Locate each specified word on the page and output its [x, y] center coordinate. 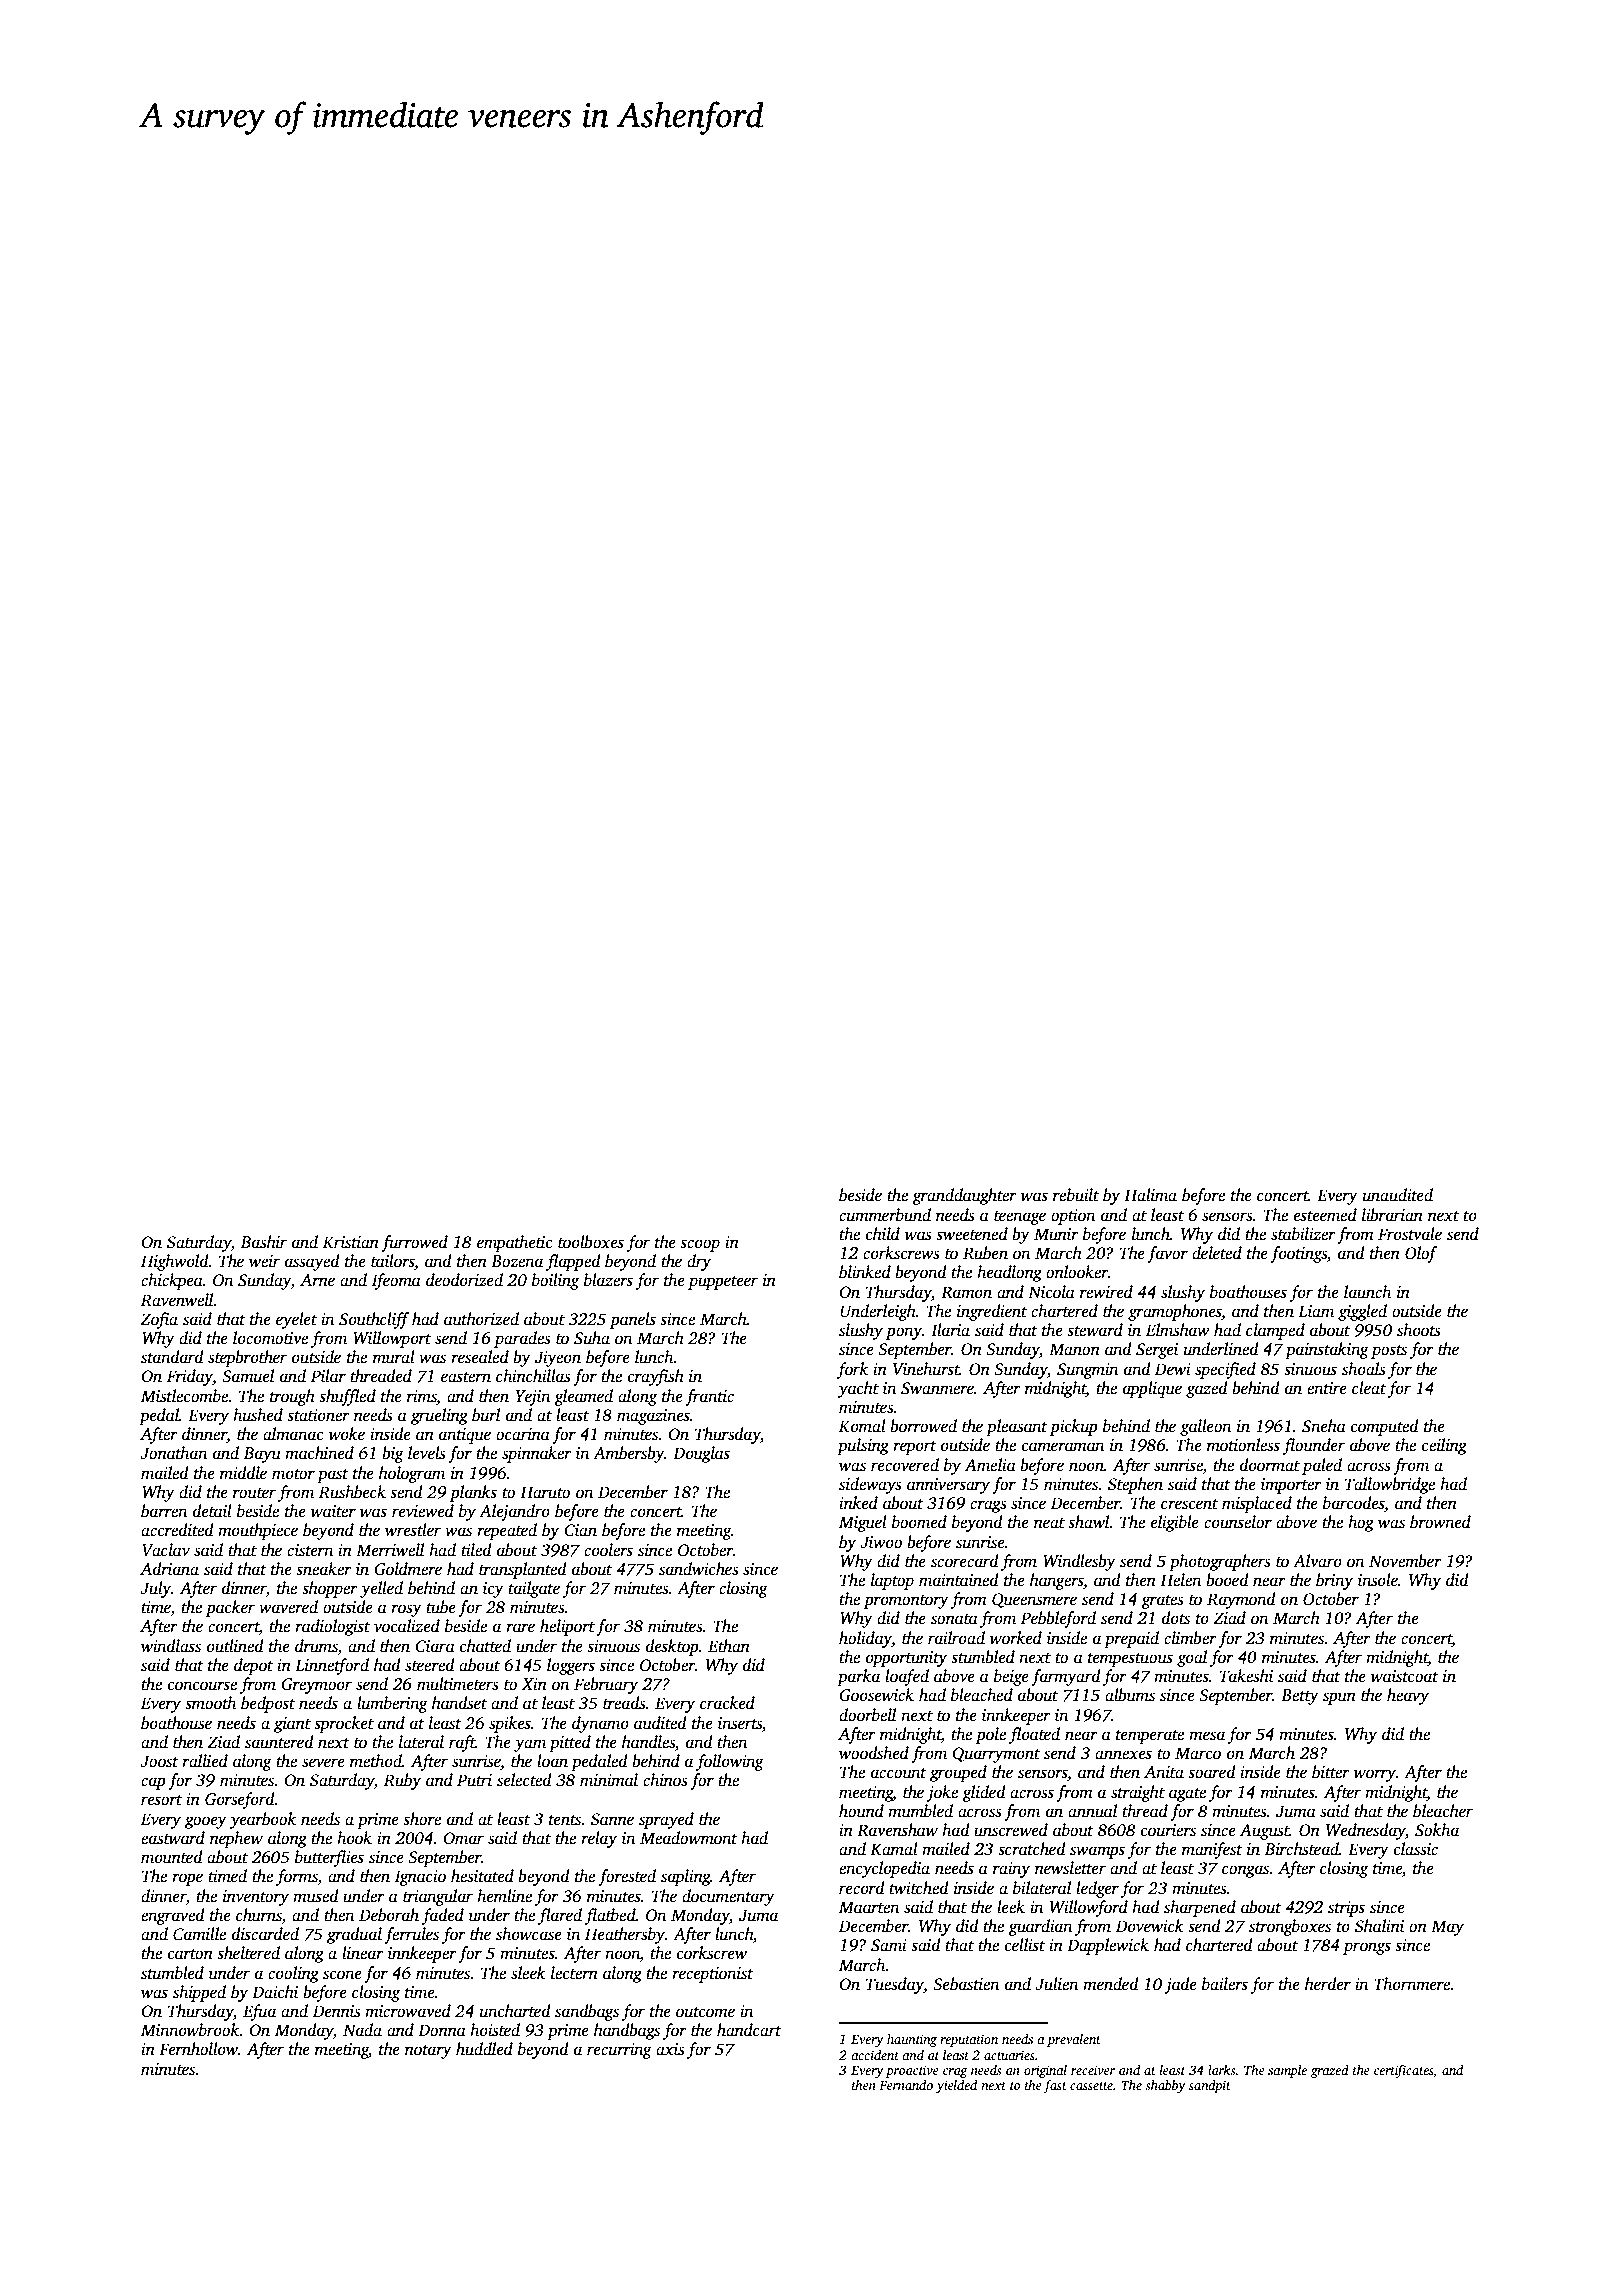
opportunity [906, 1659]
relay [599, 1839]
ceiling [1444, 1446]
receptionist [713, 1975]
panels [633, 1320]
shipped [199, 1993]
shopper [330, 1589]
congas [1245, 1871]
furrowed [414, 1243]
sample [1287, 2071]
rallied [205, 1761]
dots [1176, 1618]
